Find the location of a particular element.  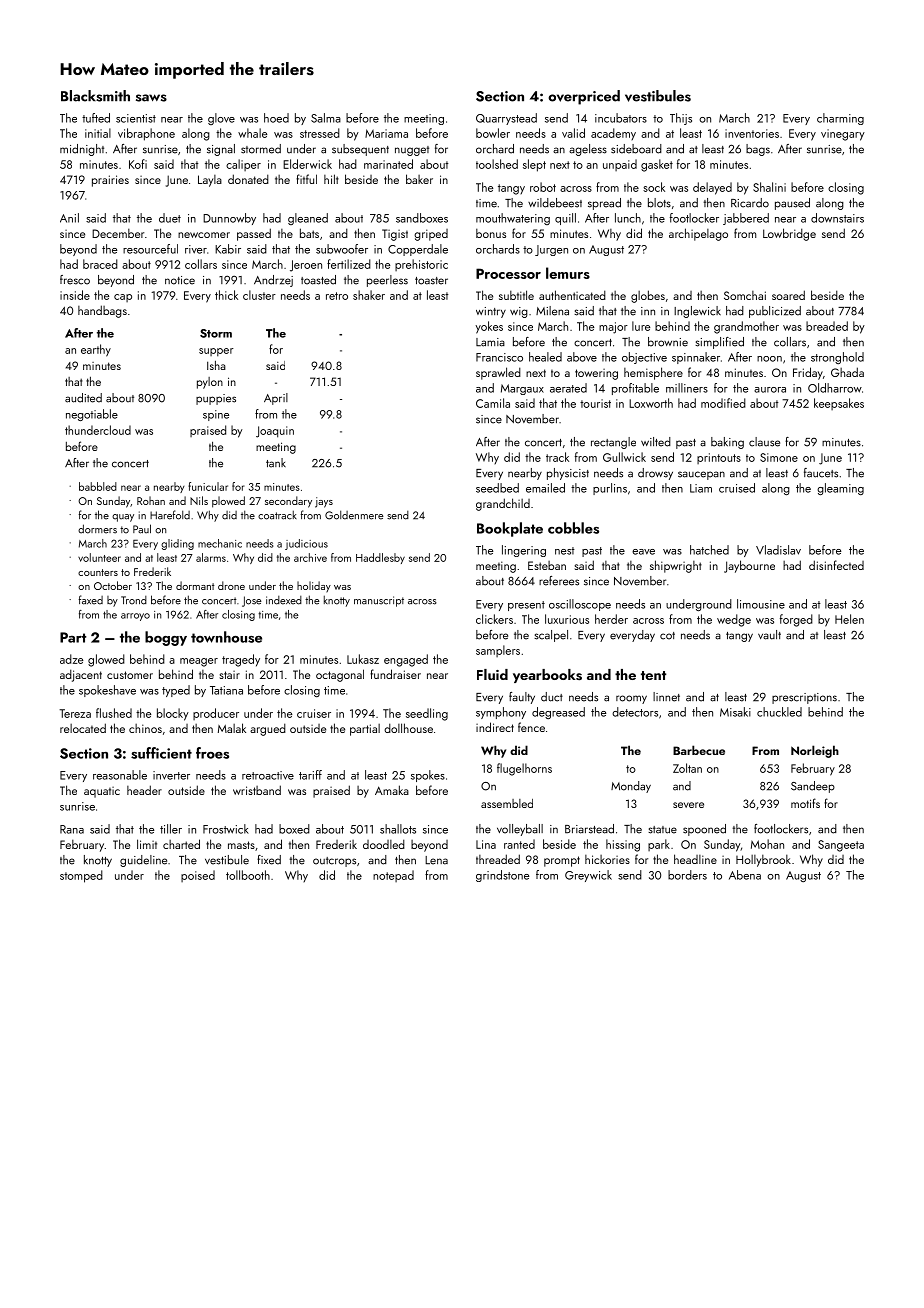

inventories is located at coordinates (752, 133).
